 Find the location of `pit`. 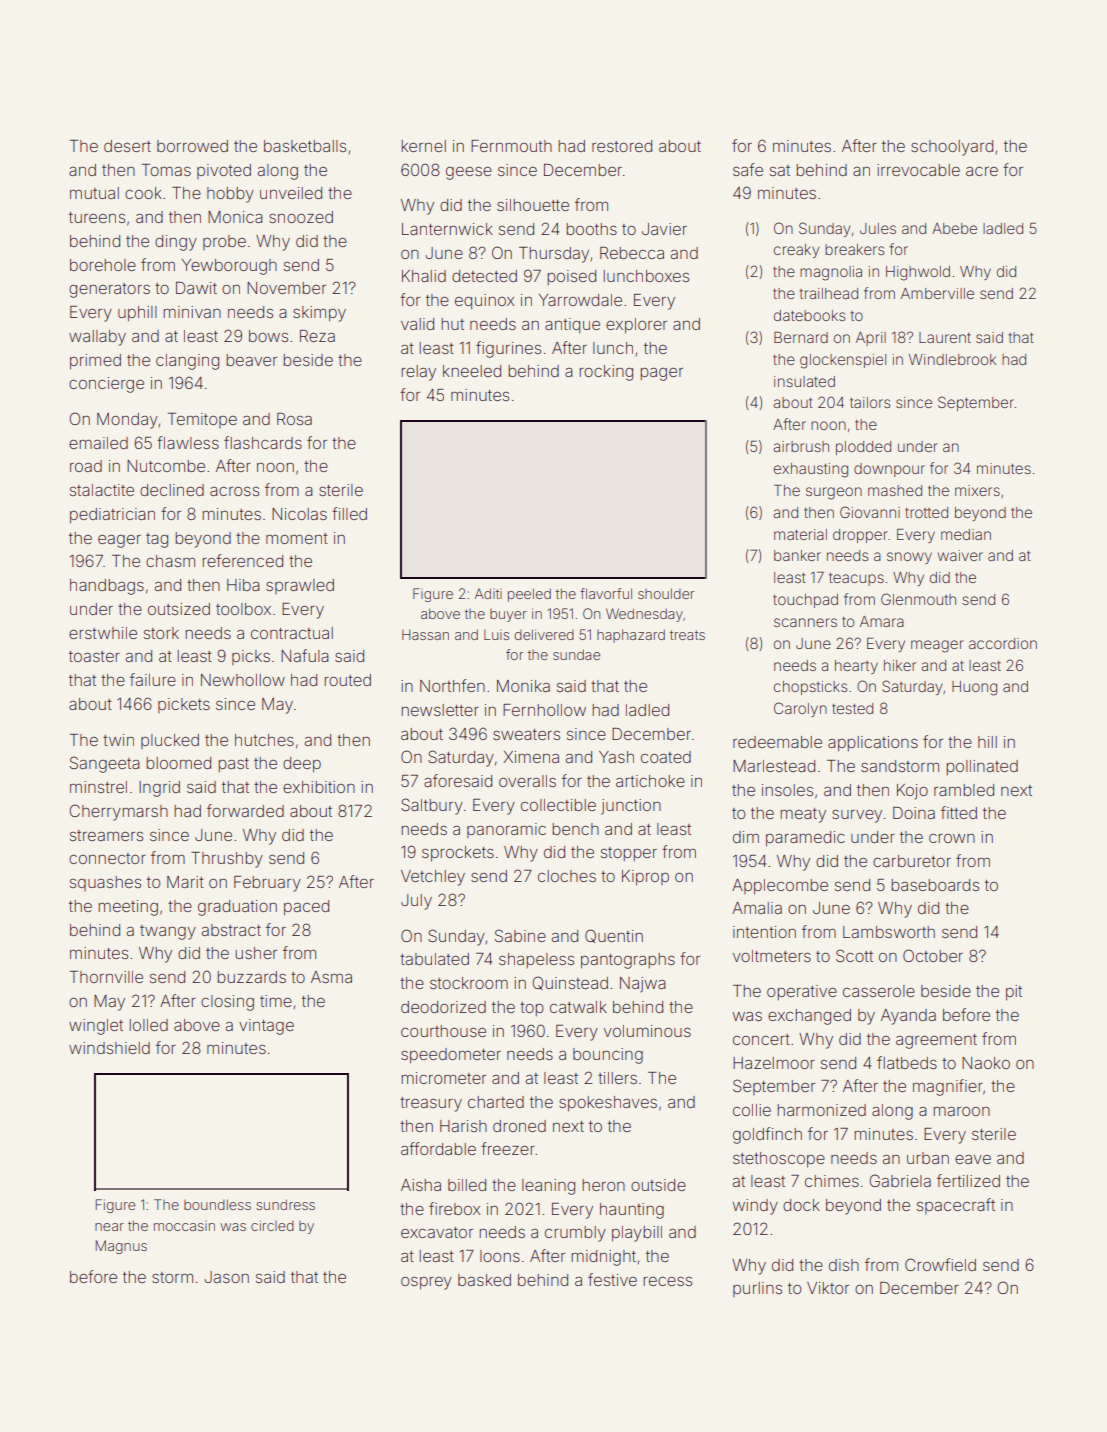

pit is located at coordinates (1014, 993).
